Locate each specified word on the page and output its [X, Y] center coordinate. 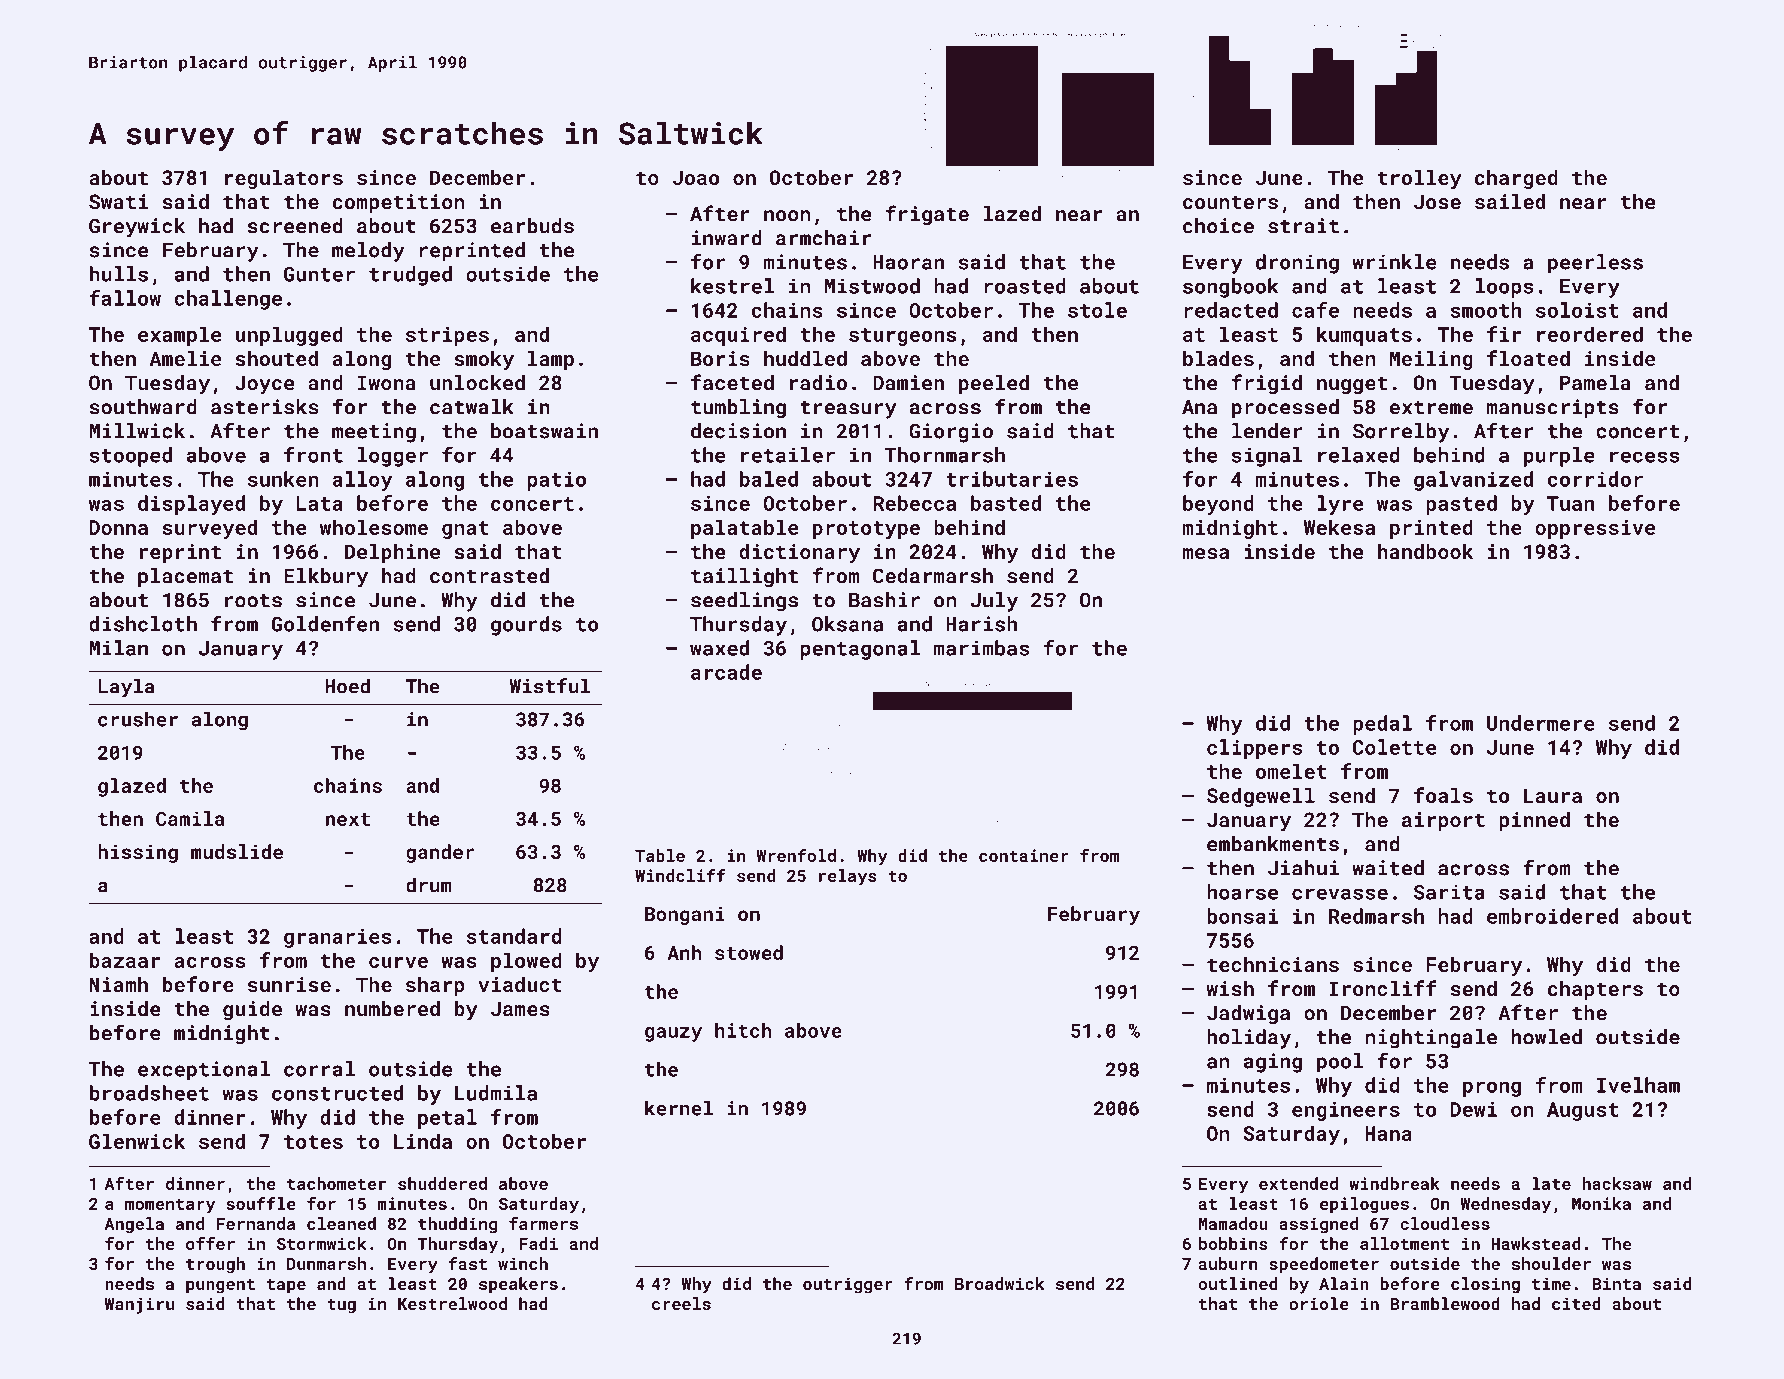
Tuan [1570, 503]
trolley [1419, 179]
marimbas [982, 648]
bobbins [1233, 1243]
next [348, 819]
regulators [284, 179]
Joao [696, 177]
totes [313, 1142]
